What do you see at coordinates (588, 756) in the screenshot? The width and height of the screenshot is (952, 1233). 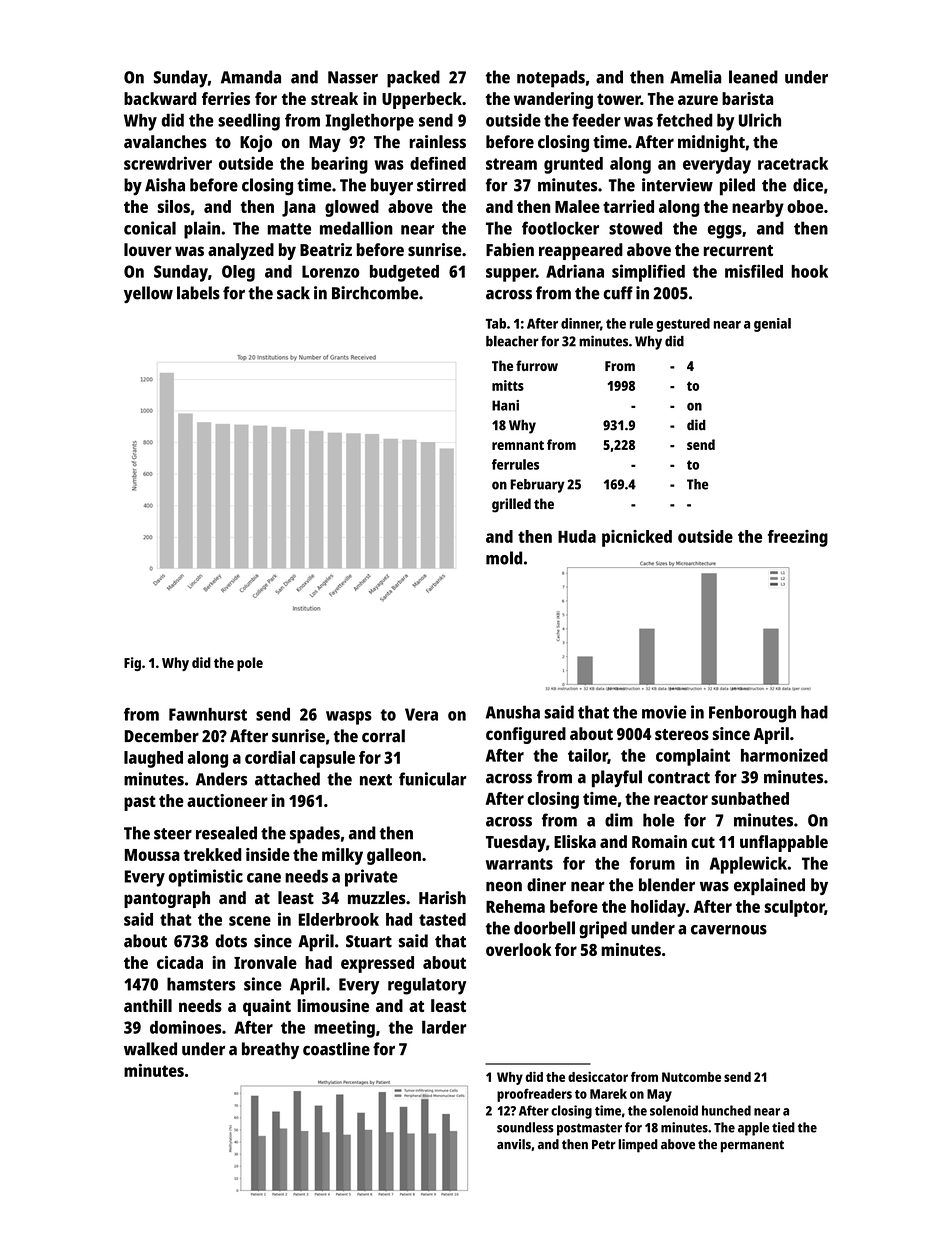 I see `tailor` at bounding box center [588, 756].
